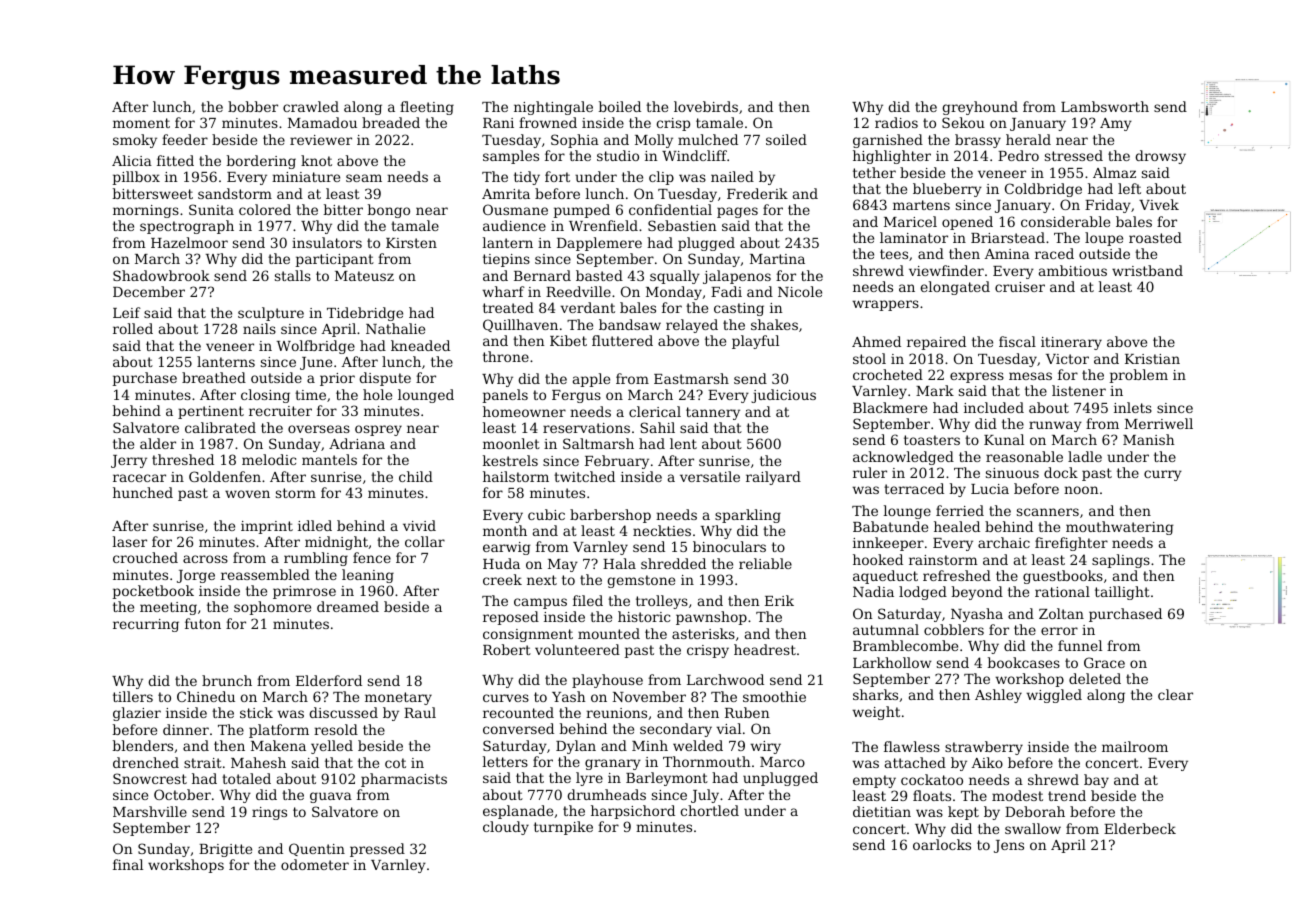  What do you see at coordinates (691, 378) in the image?
I see `Eastmarsh` at bounding box center [691, 378].
